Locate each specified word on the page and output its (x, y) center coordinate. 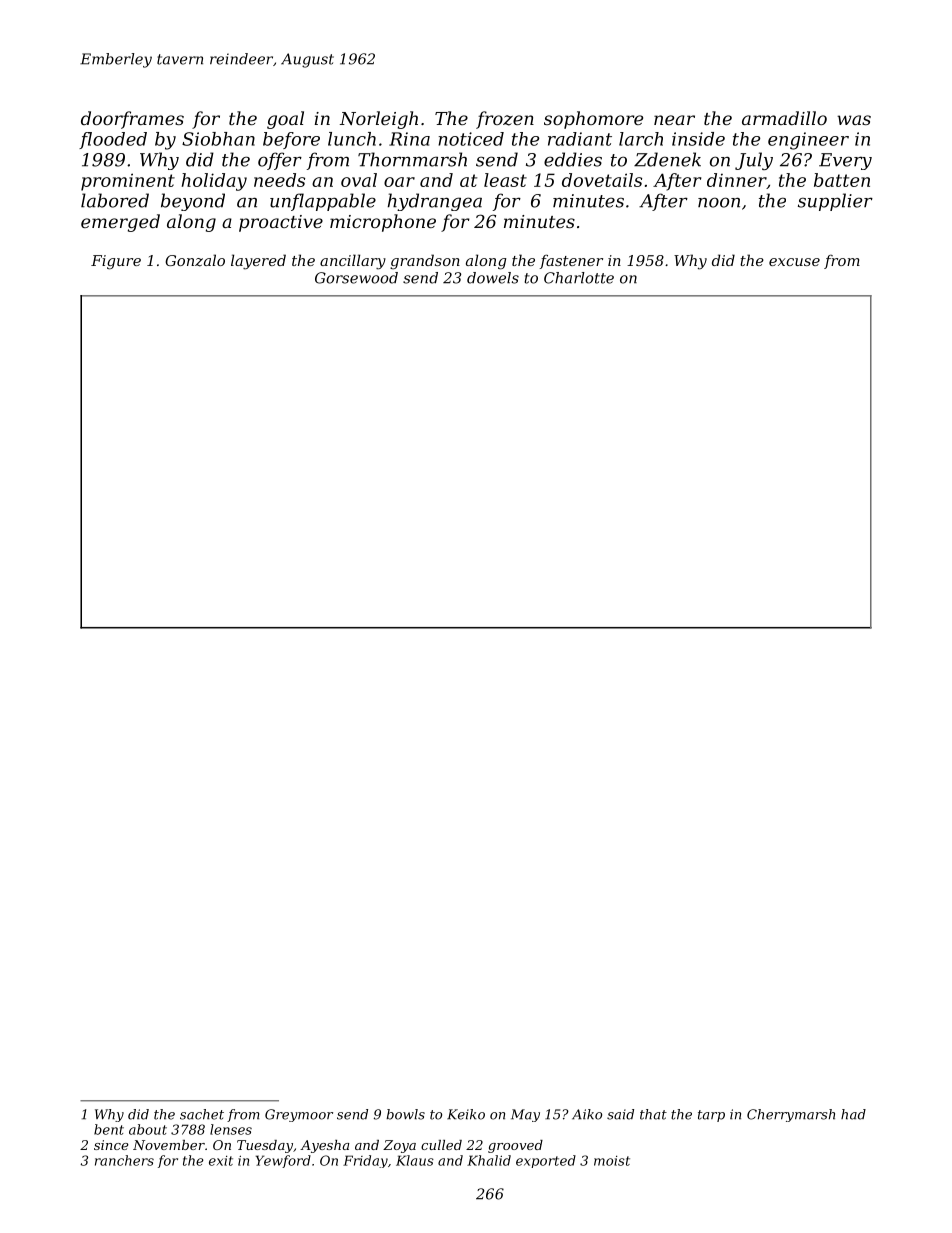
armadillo (784, 118)
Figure (116, 262)
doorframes (132, 120)
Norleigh (379, 120)
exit (221, 1161)
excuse (794, 262)
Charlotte (579, 278)
